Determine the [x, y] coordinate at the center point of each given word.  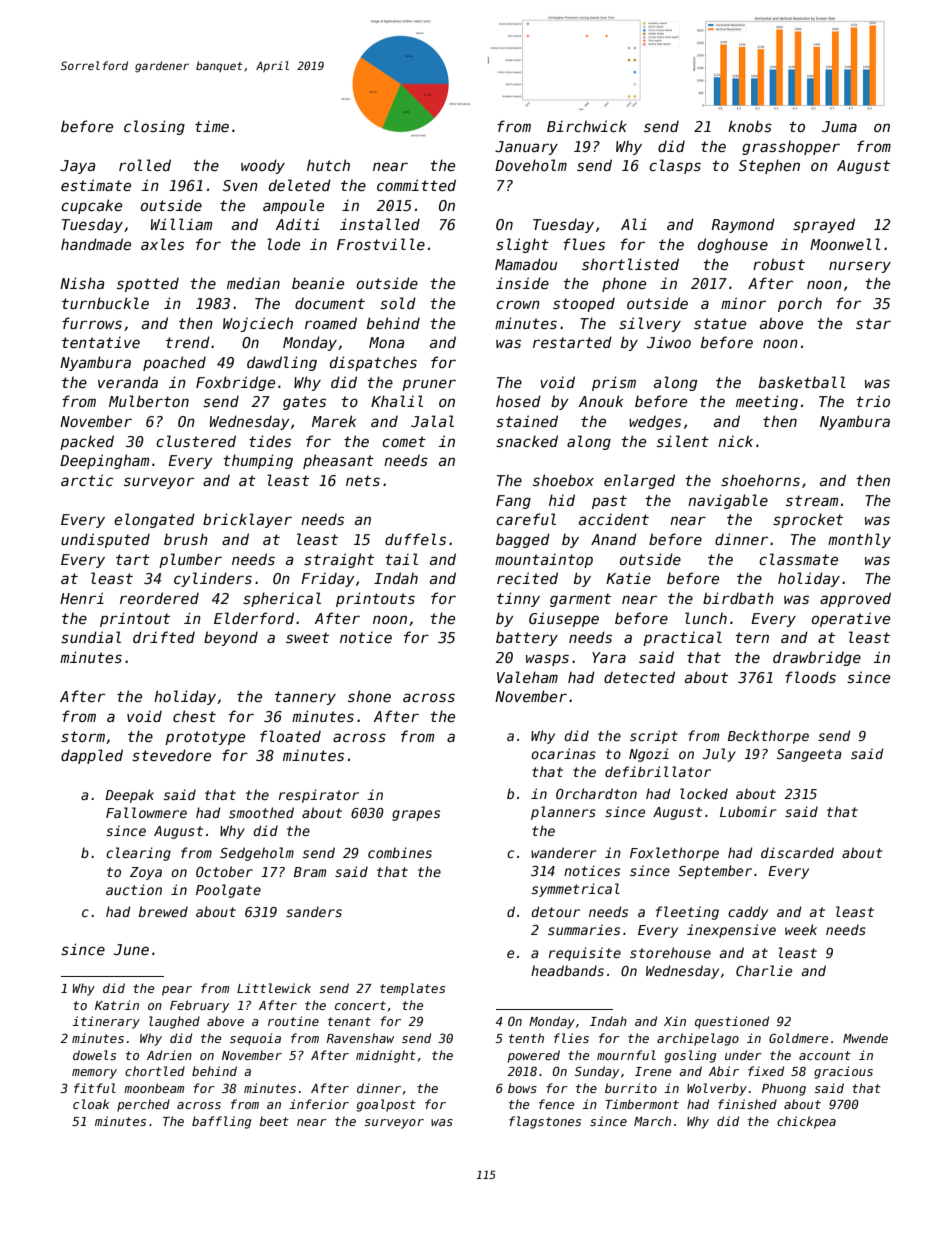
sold [398, 303]
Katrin [117, 1005]
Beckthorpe [768, 737]
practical [682, 638]
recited [527, 578]
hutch [328, 165]
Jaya [77, 167]
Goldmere [798, 1038]
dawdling [282, 363]
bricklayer [247, 520]
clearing [138, 854]
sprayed [824, 225]
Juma [839, 126]
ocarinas [563, 753]
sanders [314, 911]
